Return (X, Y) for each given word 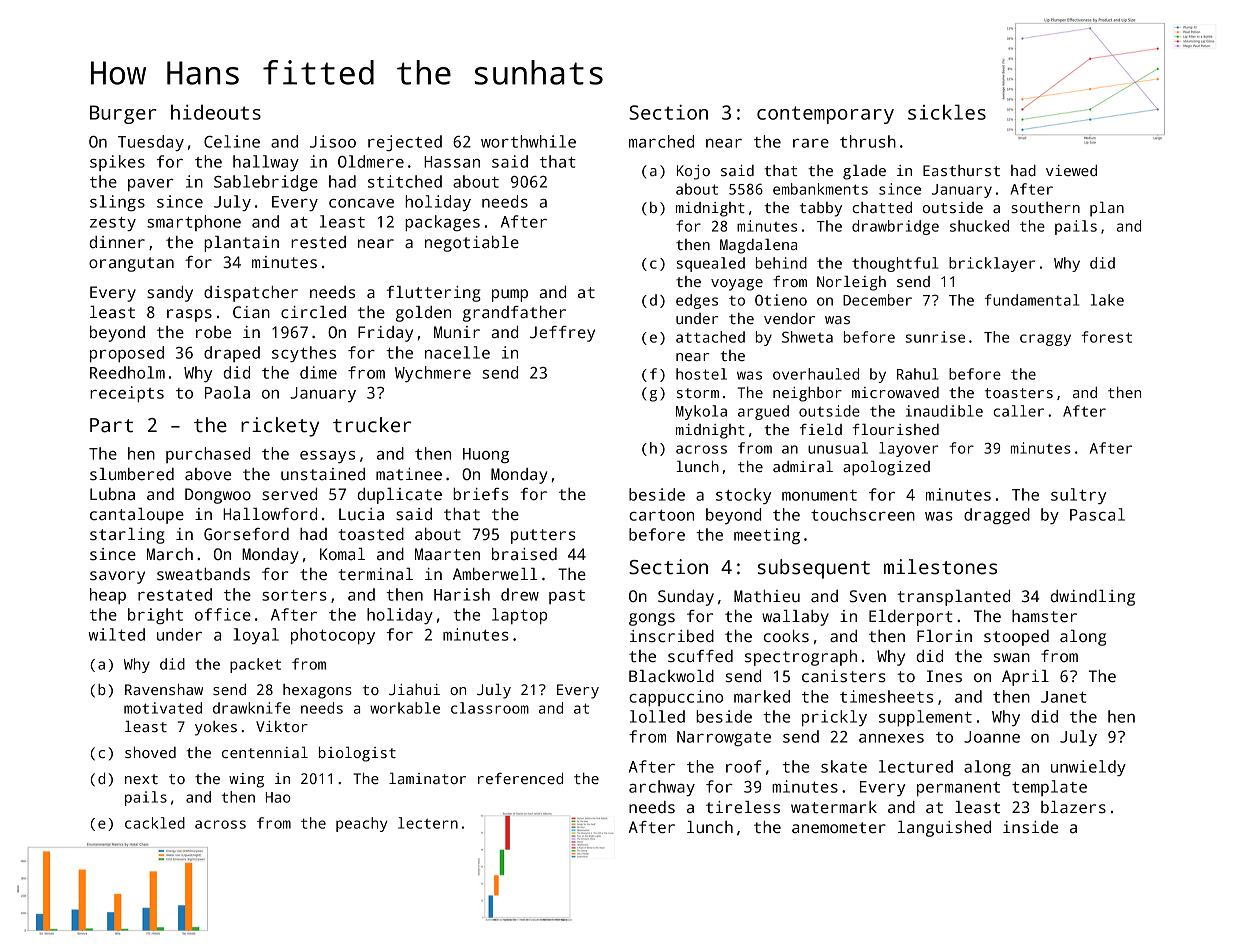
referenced (520, 778)
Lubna (112, 494)
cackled (155, 823)
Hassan (452, 162)
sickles (947, 112)
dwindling (1092, 598)
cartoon (661, 515)
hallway (266, 163)
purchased (208, 455)
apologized (886, 468)
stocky (744, 496)
